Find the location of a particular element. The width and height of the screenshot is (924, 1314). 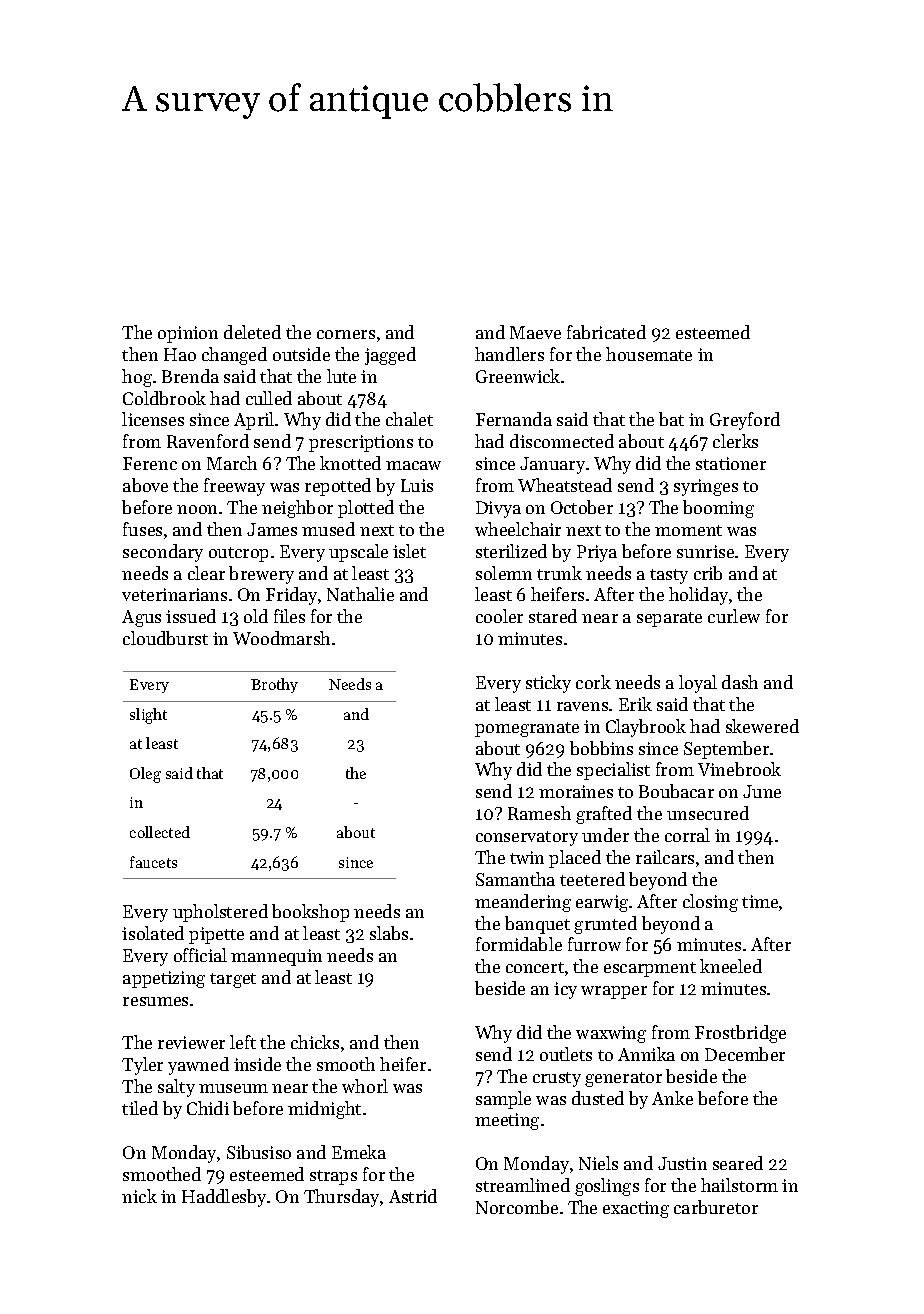

changed is located at coordinates (234, 356).
